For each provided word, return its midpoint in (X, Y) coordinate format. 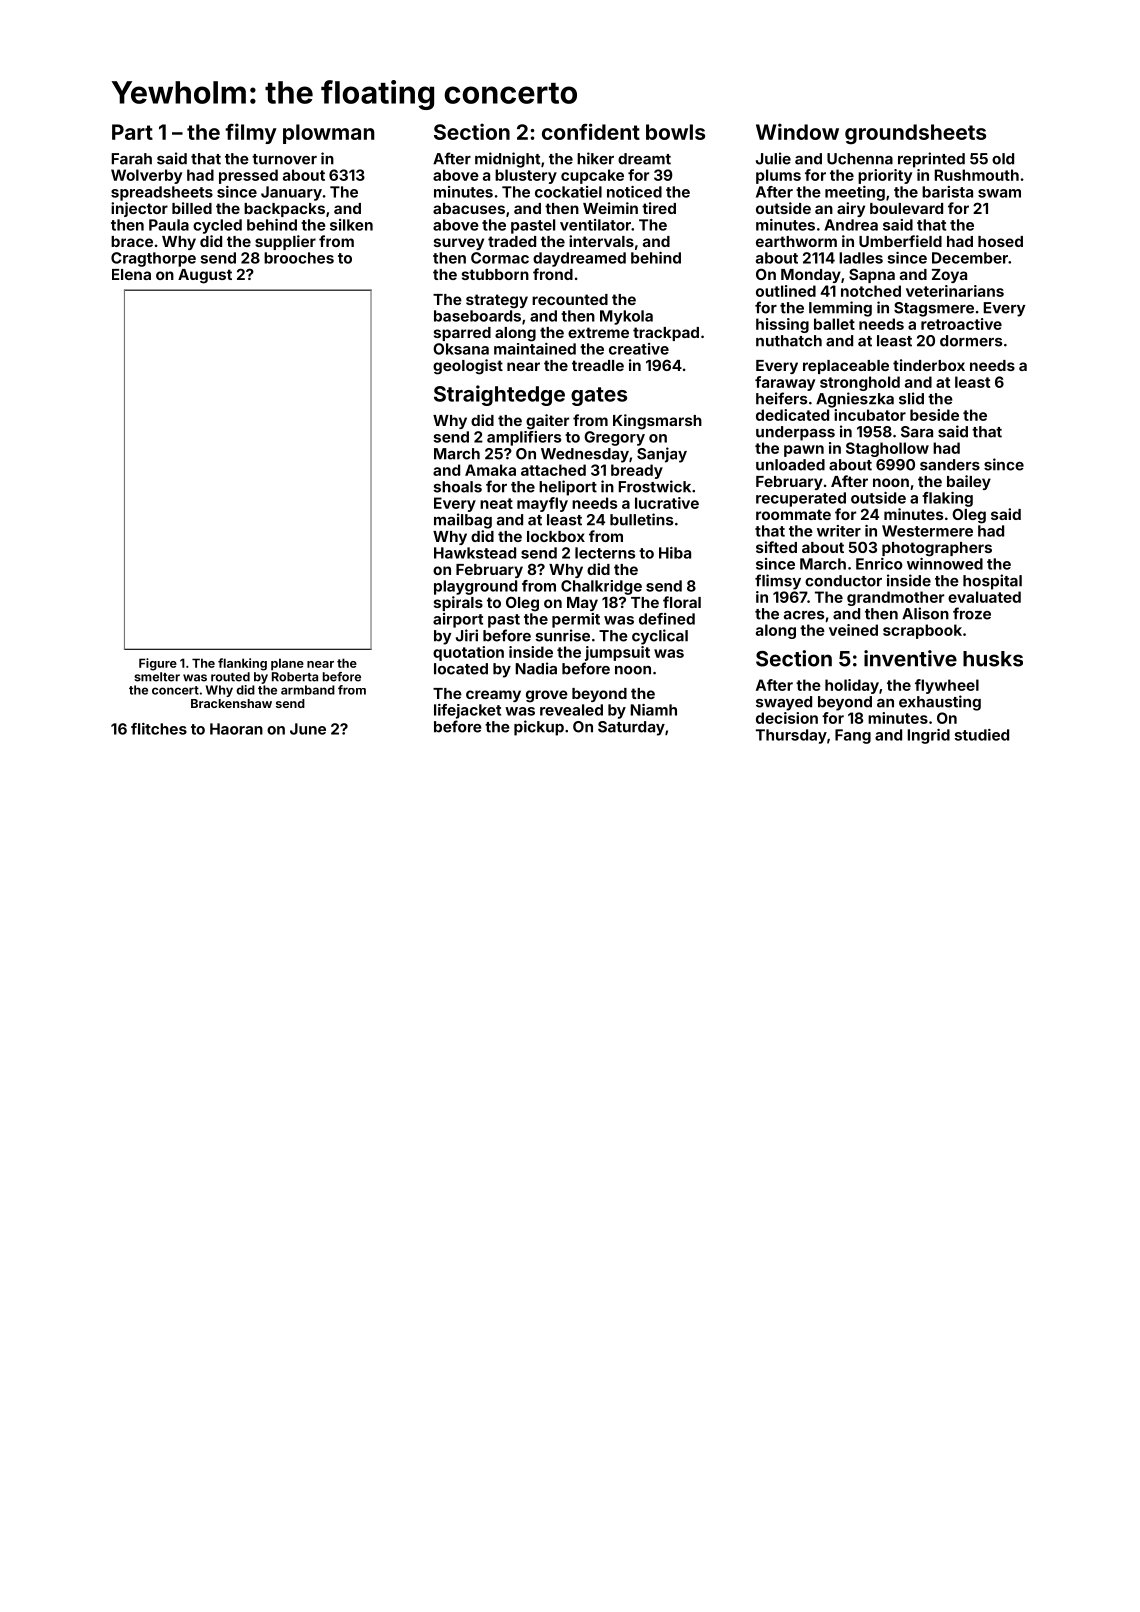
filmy (251, 133)
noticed (634, 192)
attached (553, 470)
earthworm (796, 241)
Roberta (295, 677)
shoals (457, 487)
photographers (937, 549)
